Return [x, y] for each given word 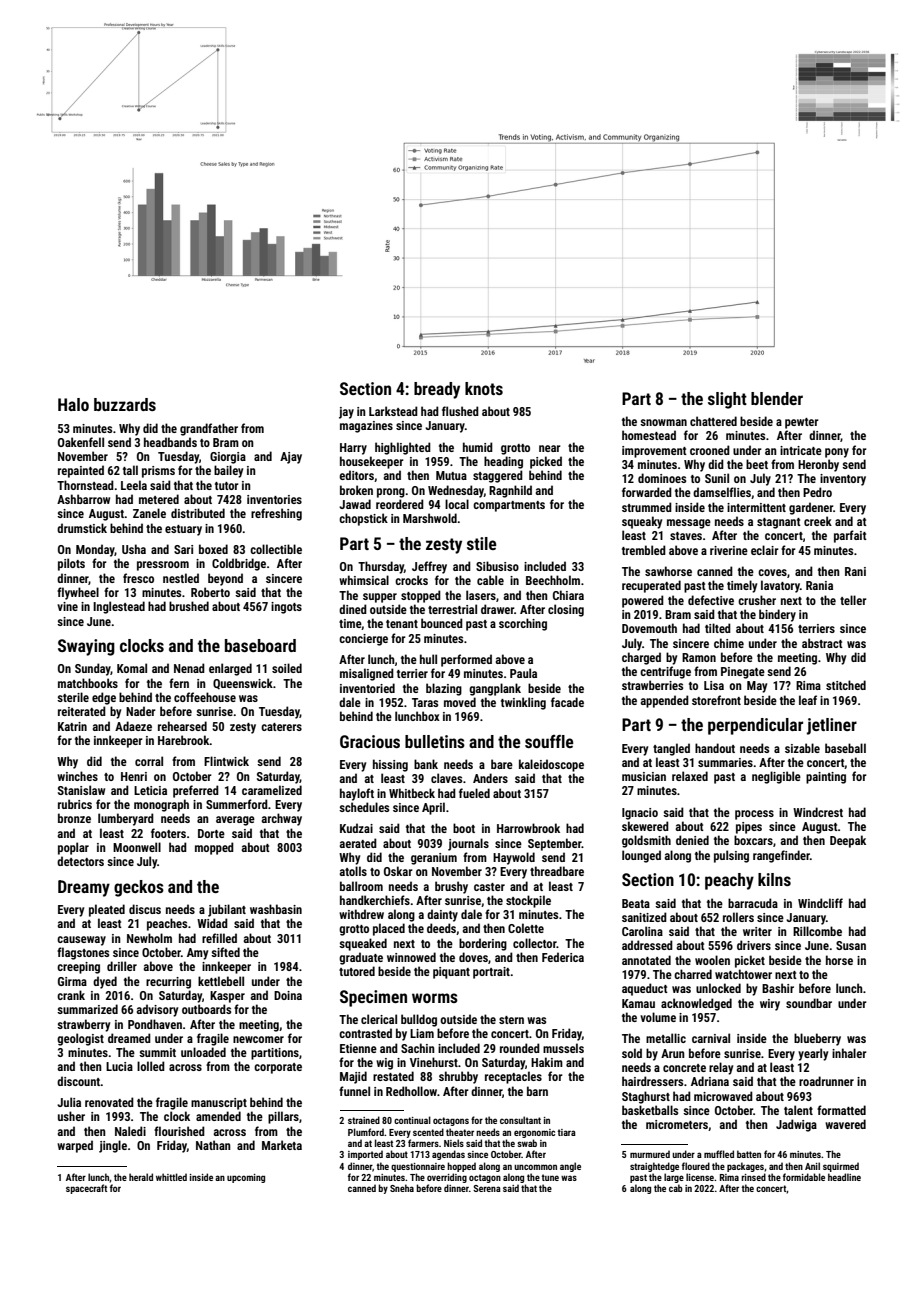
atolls [353, 871]
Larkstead [393, 411]
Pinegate [743, 673]
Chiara [568, 595]
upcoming [246, 1178]
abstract [822, 643]
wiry [770, 1005]
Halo [73, 404]
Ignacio [640, 814]
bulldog [419, 1020]
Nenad [189, 668]
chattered [713, 421]
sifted [225, 952]
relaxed [690, 776]
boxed [213, 549]
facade [567, 702]
